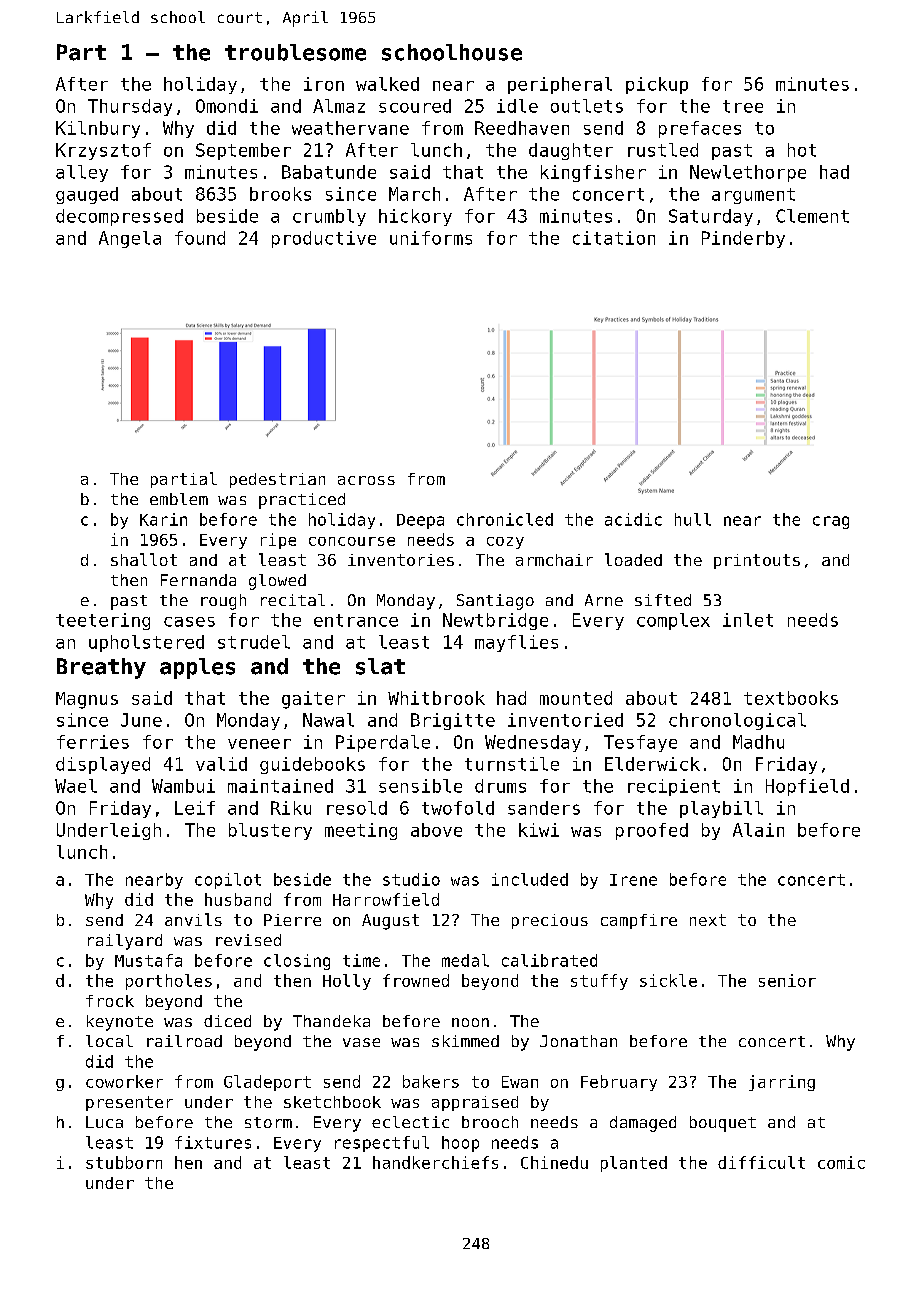 The width and height of the screenshot is (924, 1308). I want to click on proofed, so click(652, 831).
